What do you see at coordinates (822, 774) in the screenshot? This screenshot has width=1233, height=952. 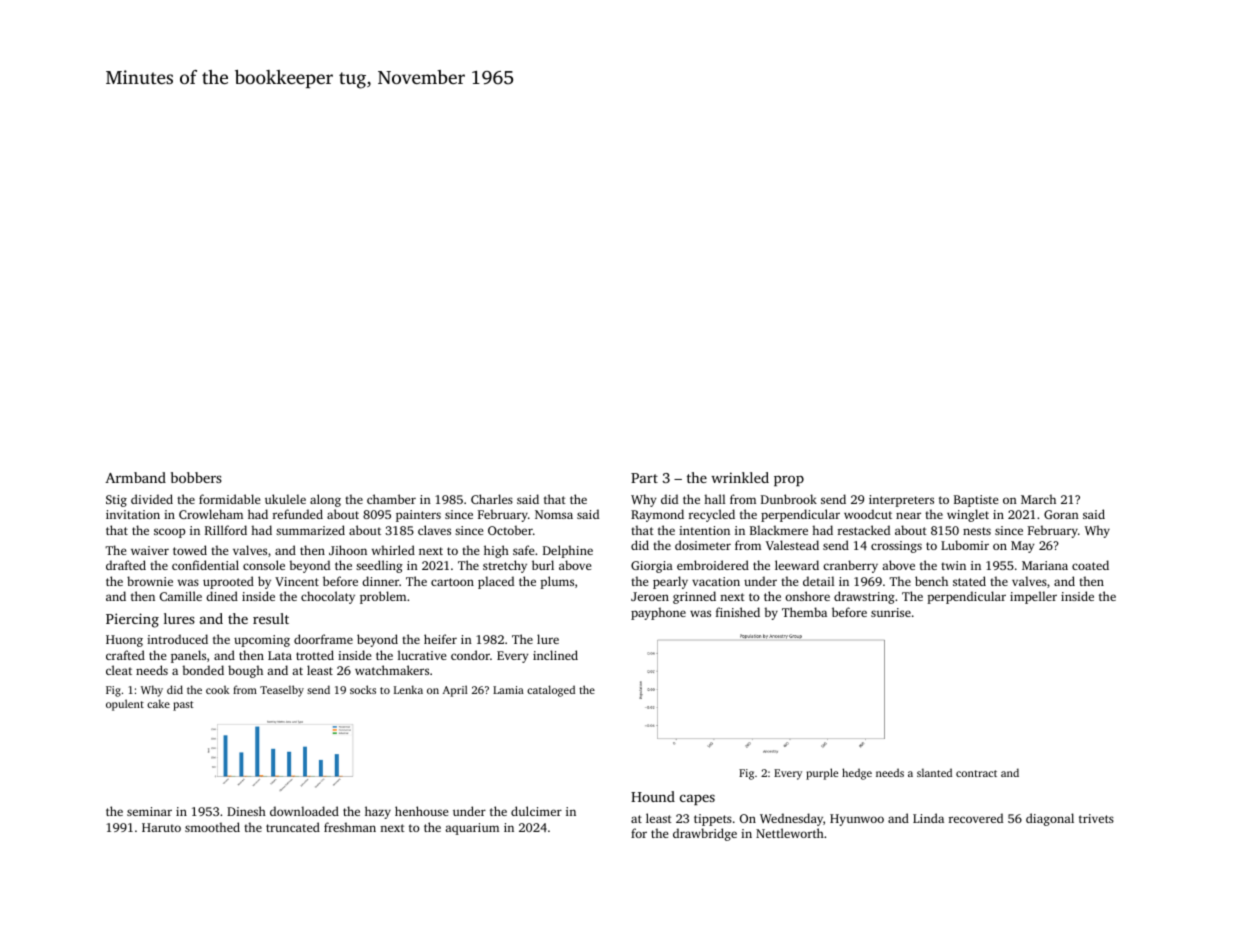 I see `purple` at bounding box center [822, 774].
